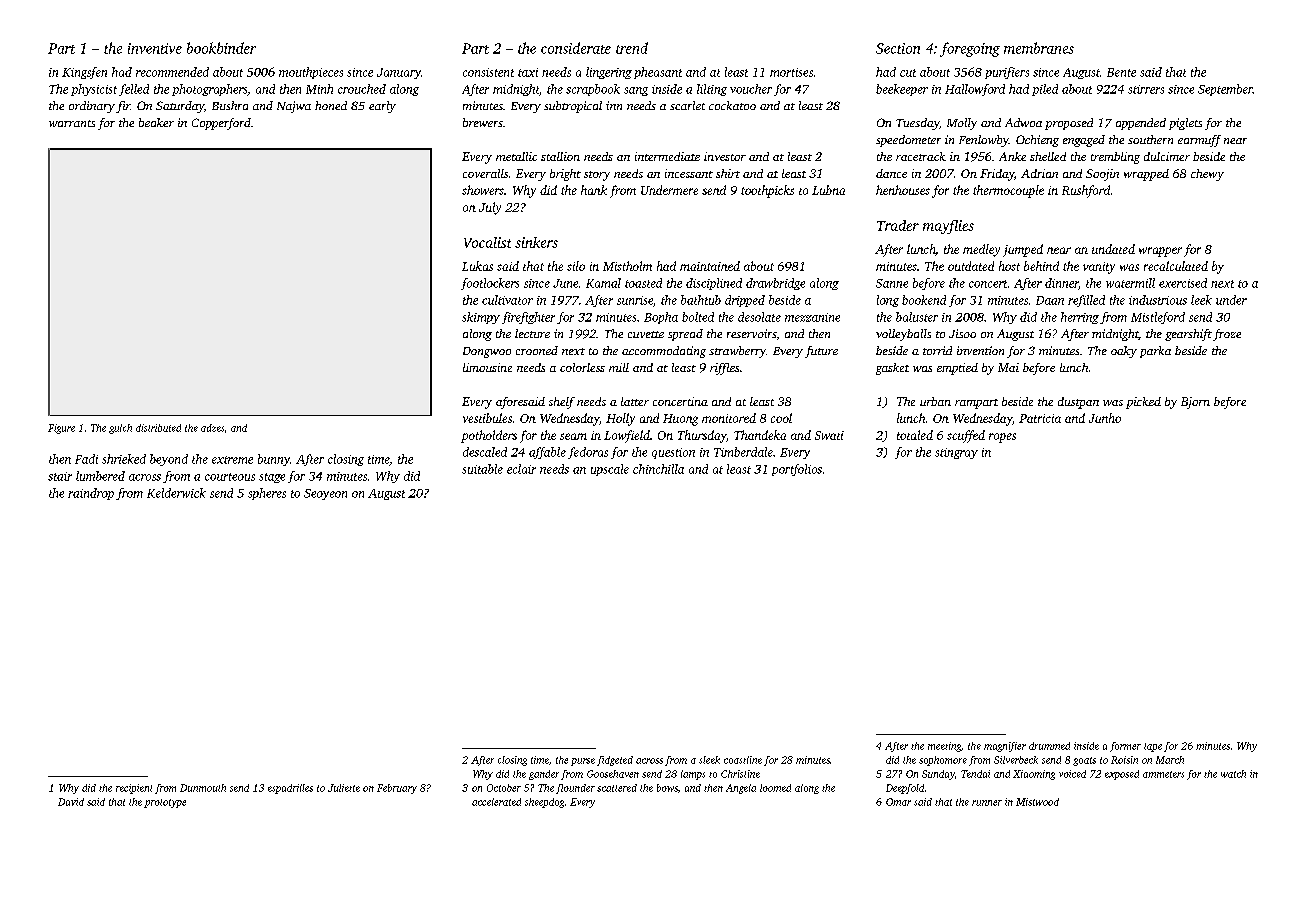  I want to click on stallion, so click(560, 156).
